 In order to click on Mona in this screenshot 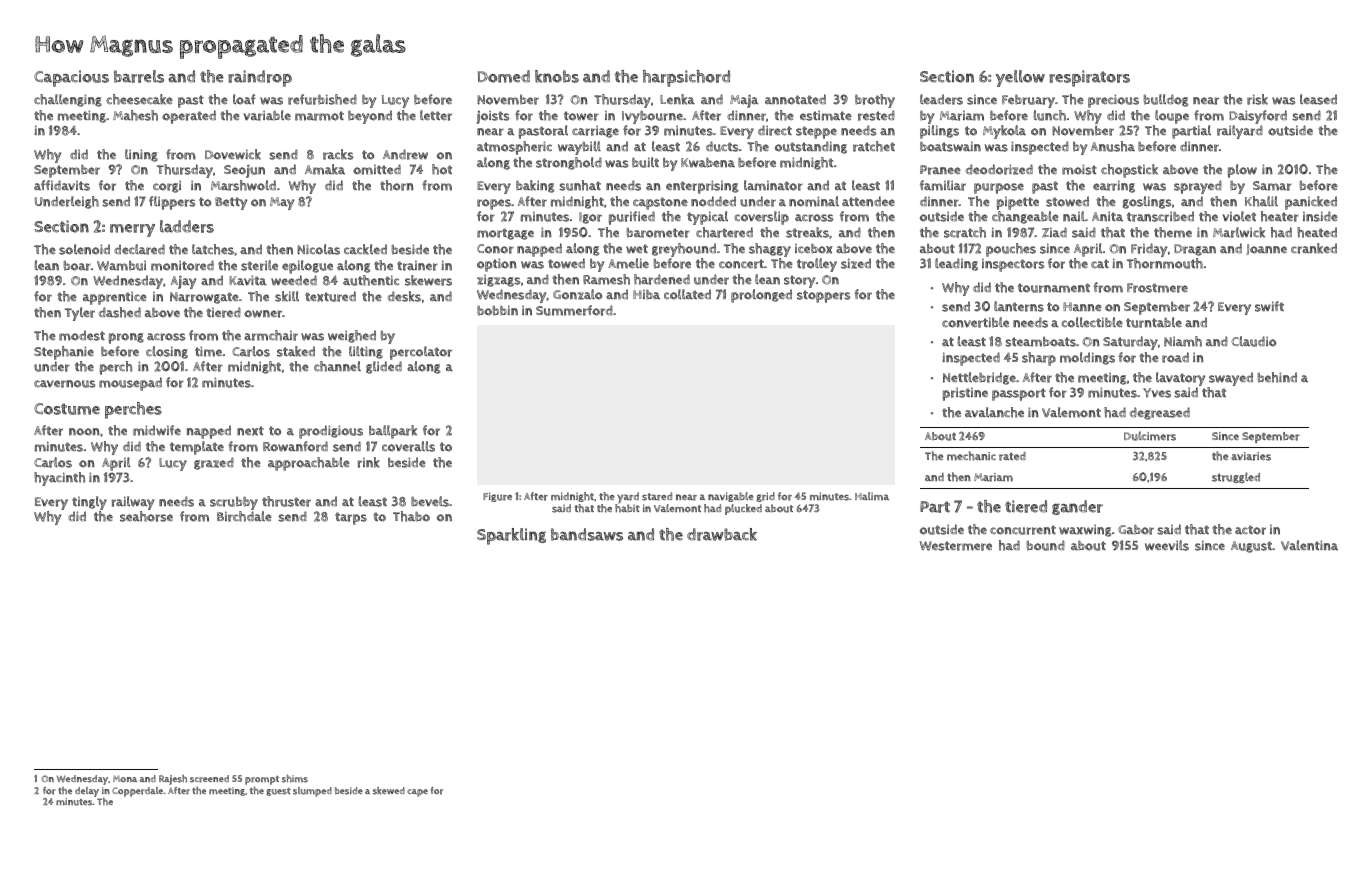, I will do `click(125, 778)`.
